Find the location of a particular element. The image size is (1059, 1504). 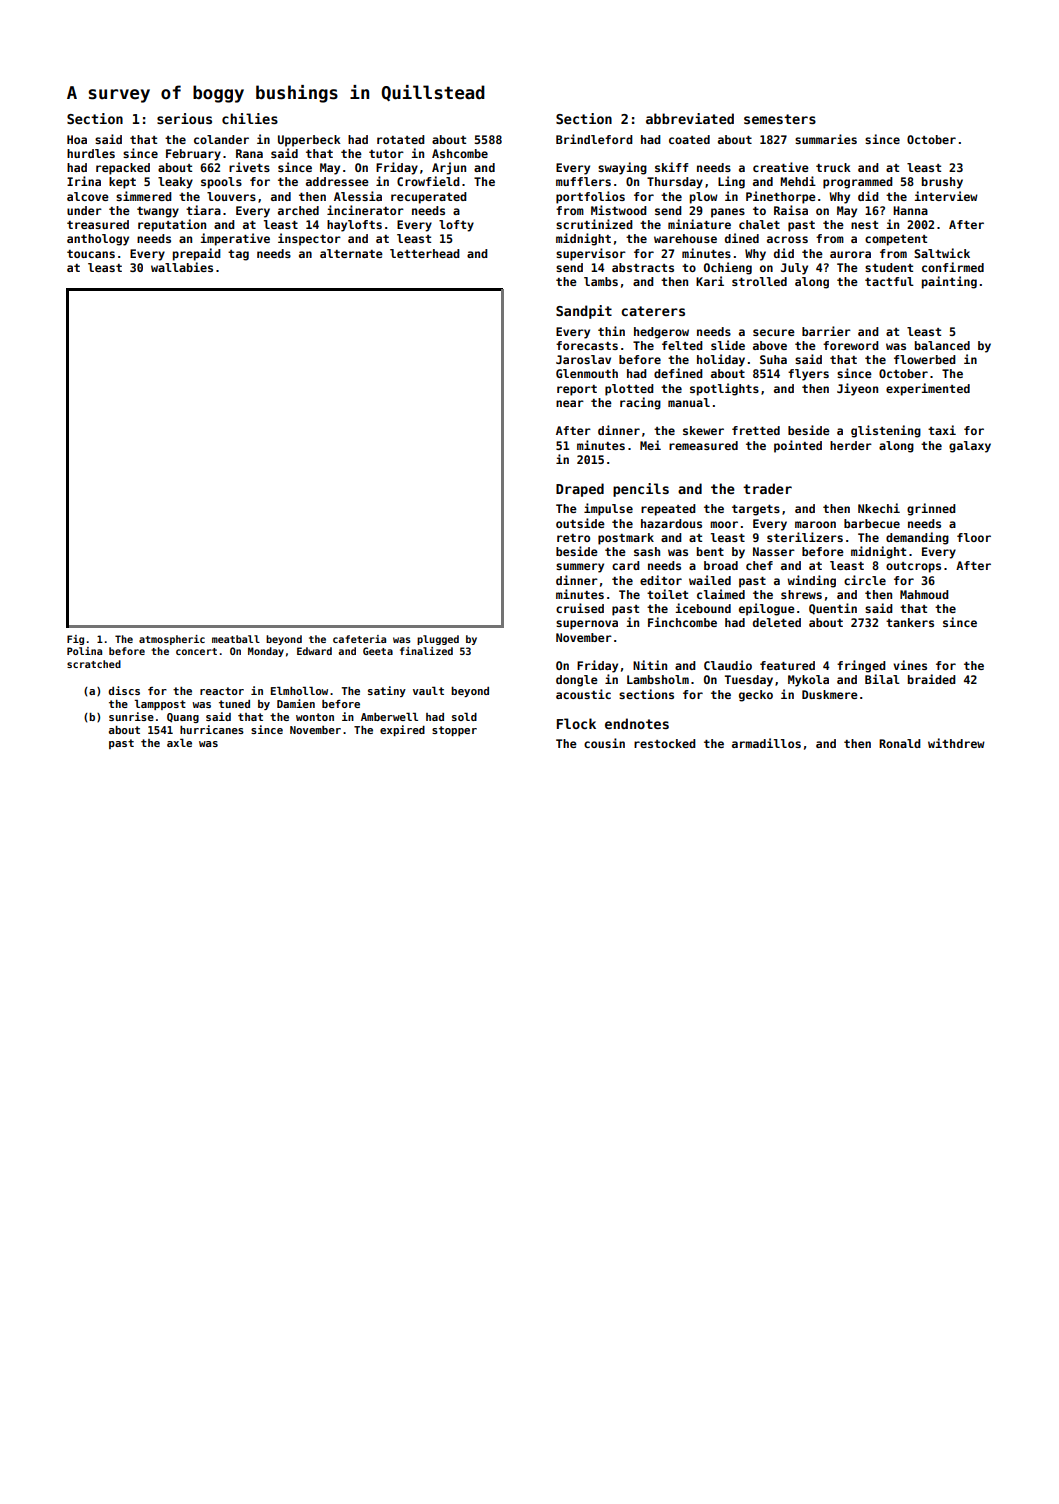

meatball is located at coordinates (236, 639).
